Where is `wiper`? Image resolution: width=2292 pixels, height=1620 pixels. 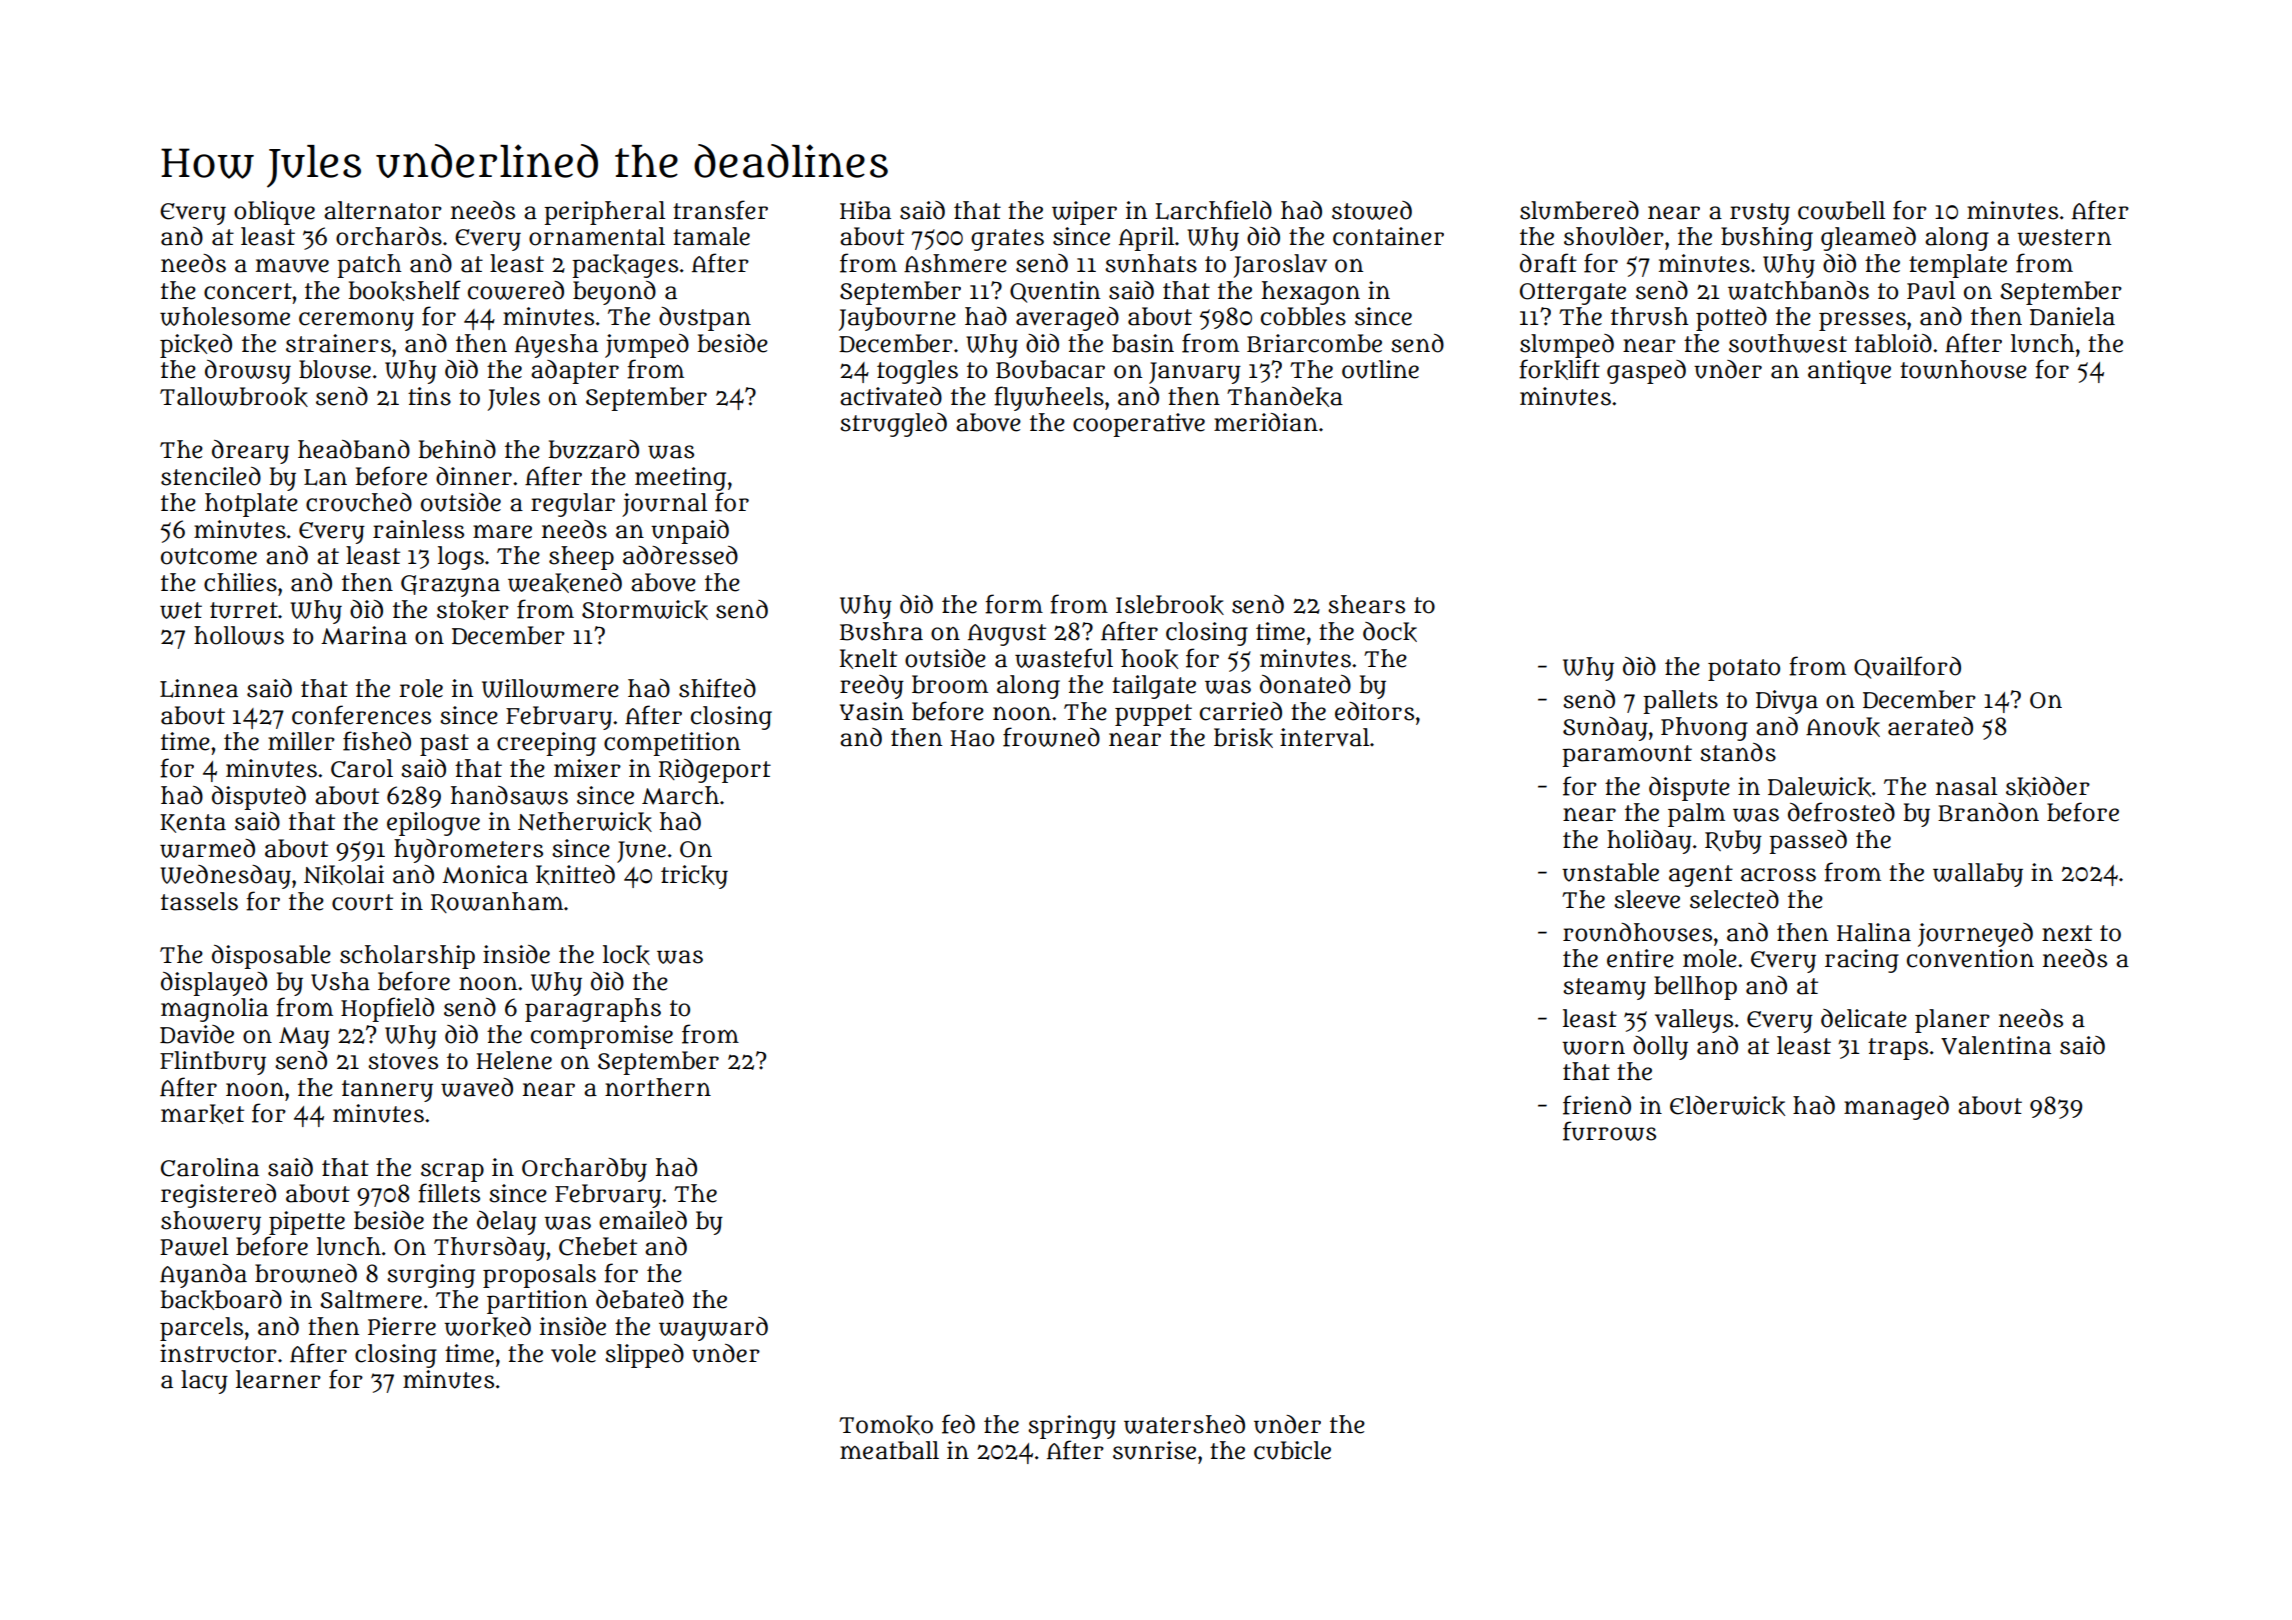 wiper is located at coordinates (1084, 213).
